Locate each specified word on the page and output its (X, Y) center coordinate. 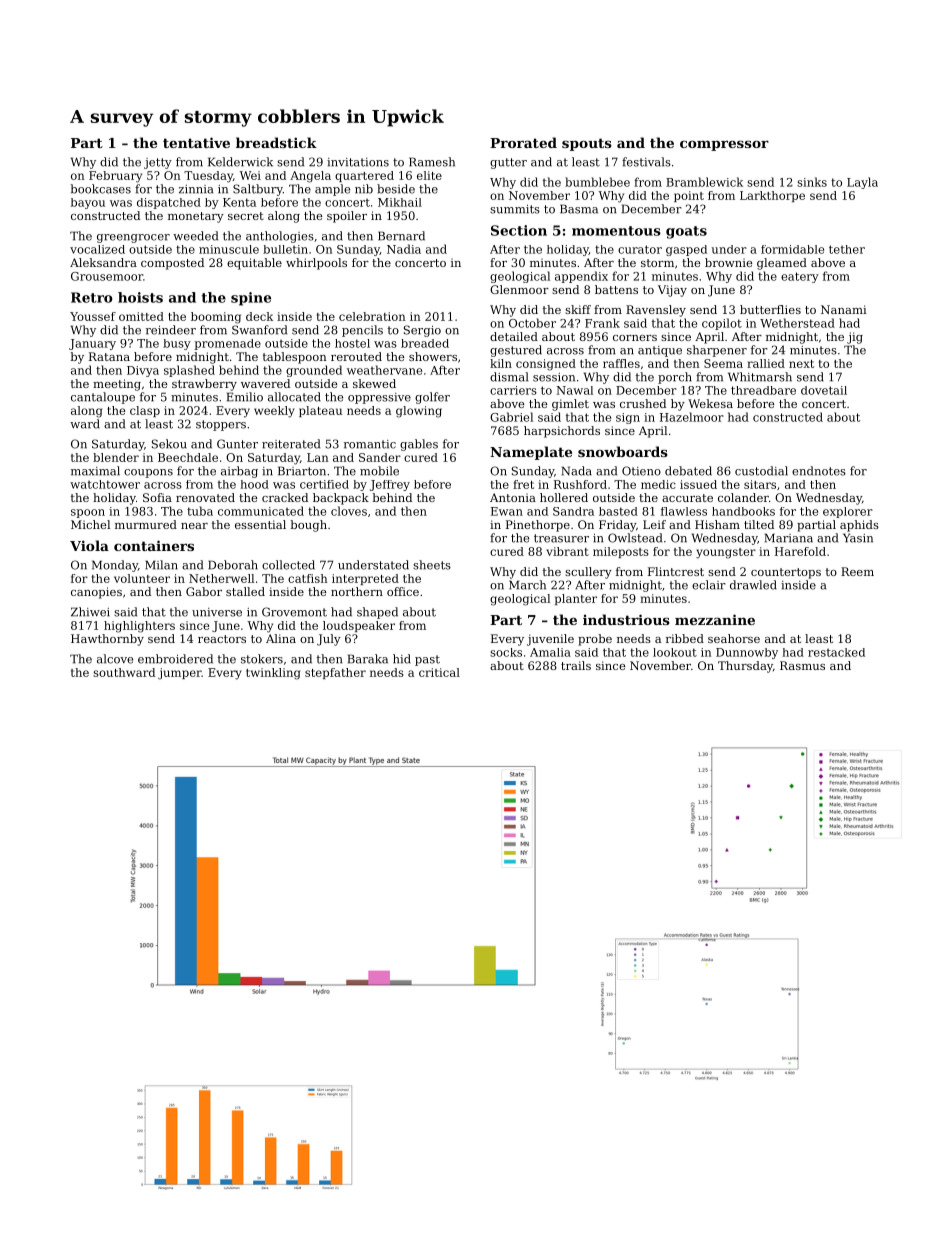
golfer (432, 398)
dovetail (824, 390)
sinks (812, 182)
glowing (419, 412)
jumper (180, 674)
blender (116, 457)
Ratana (109, 356)
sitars (760, 484)
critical (439, 672)
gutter (508, 163)
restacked (836, 652)
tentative (196, 142)
